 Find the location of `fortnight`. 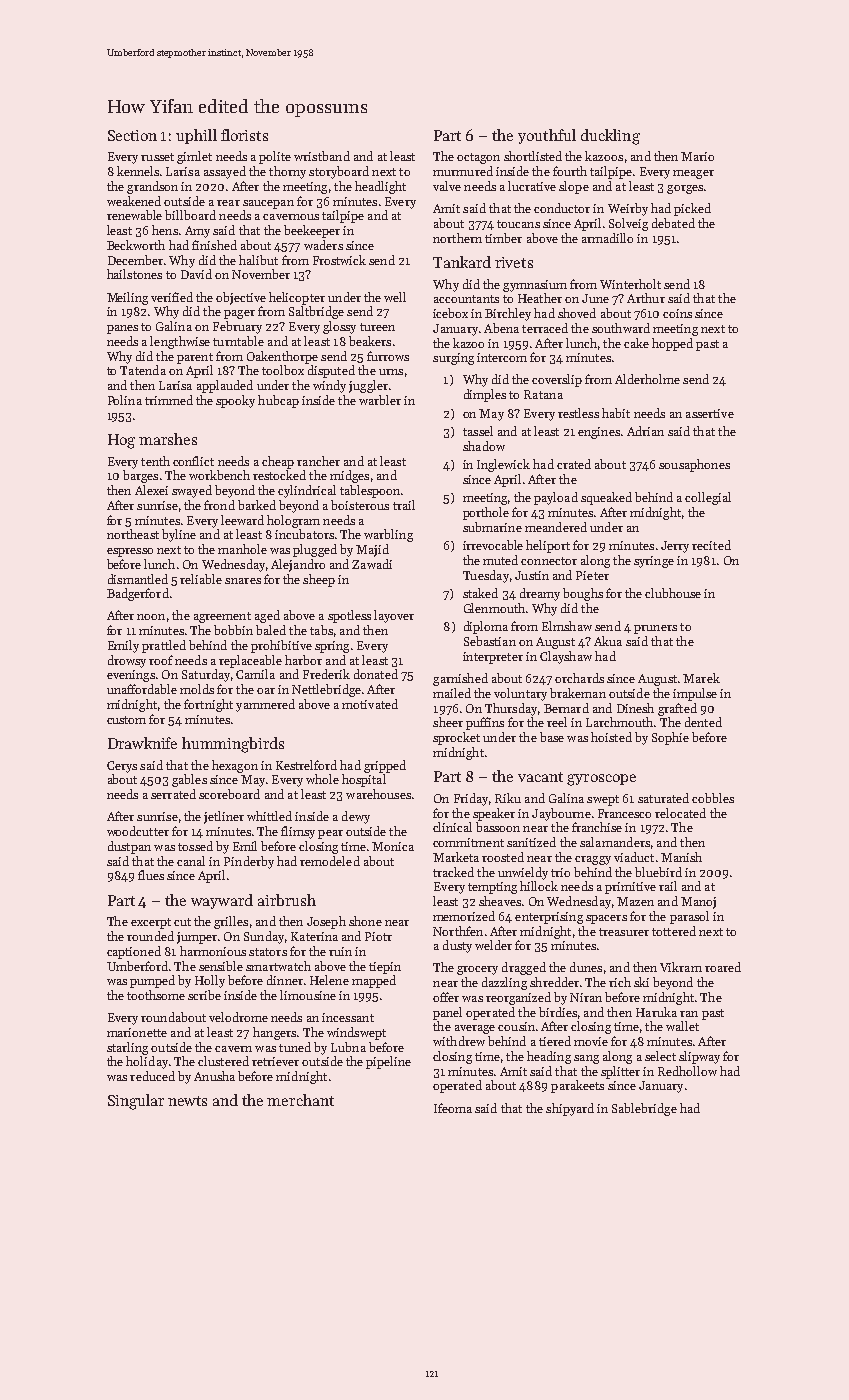

fortnight is located at coordinates (208, 705).
